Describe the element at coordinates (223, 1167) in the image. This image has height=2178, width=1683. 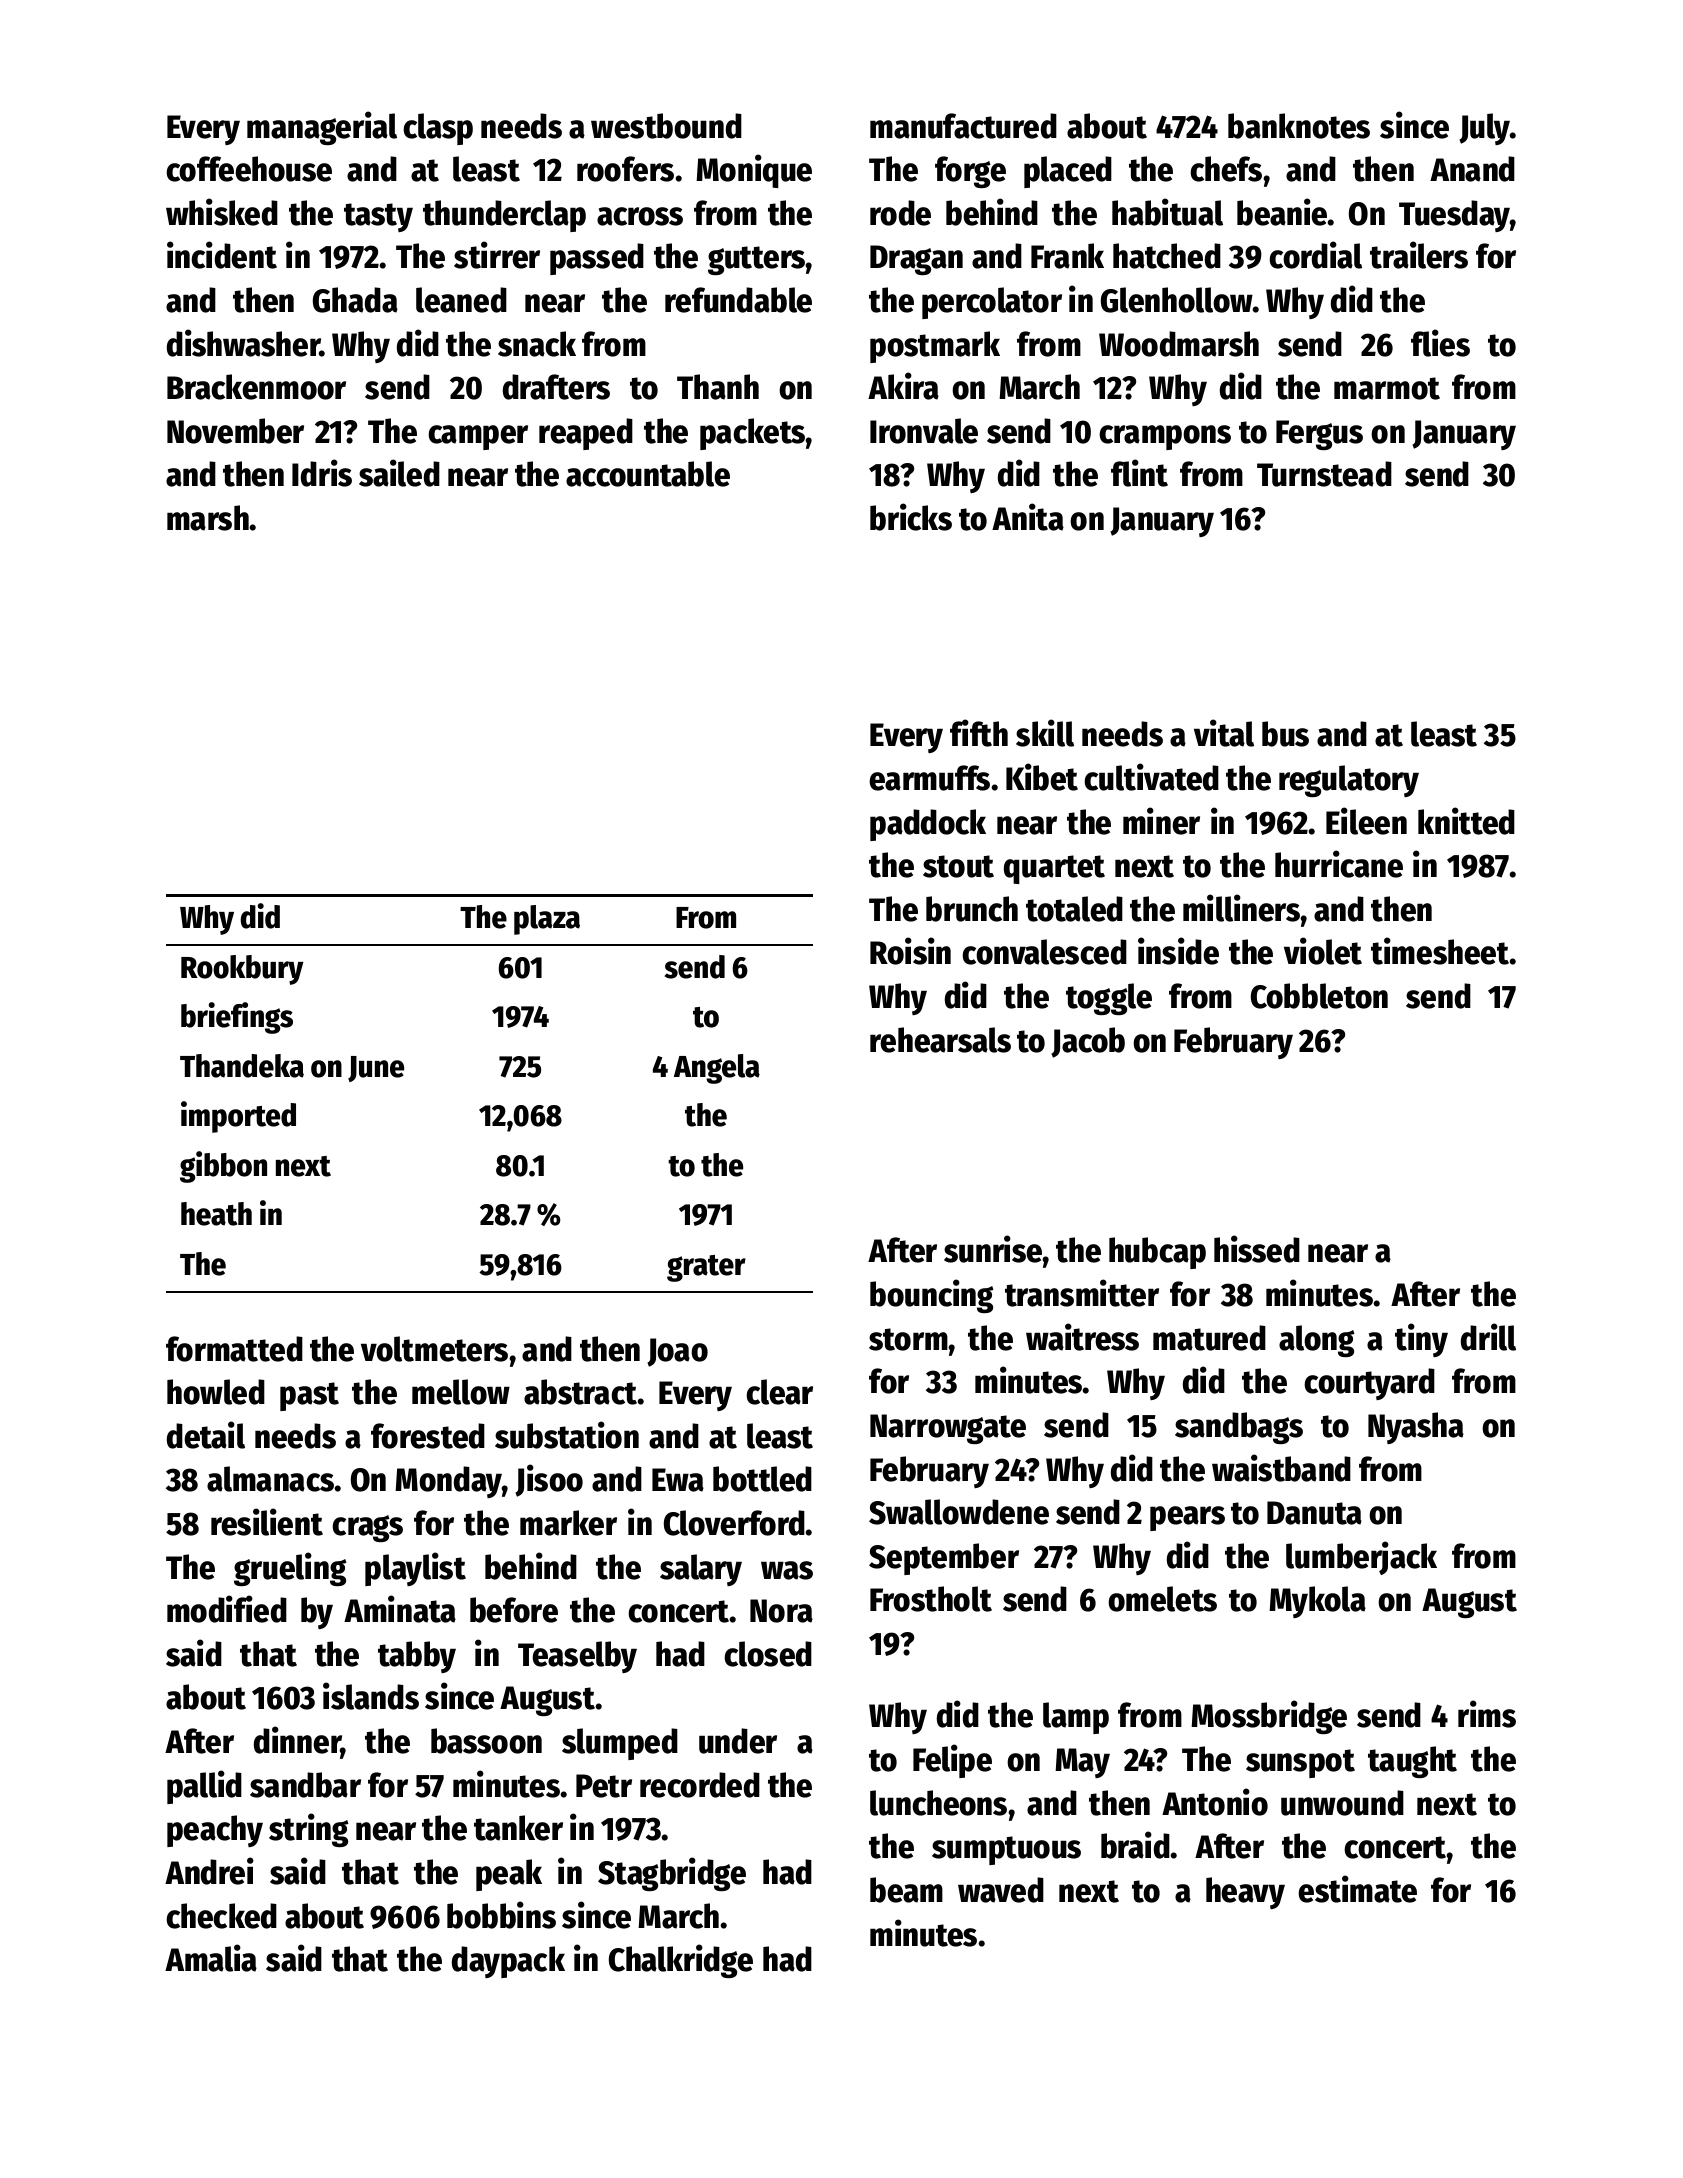
I see `gibbon` at that location.
